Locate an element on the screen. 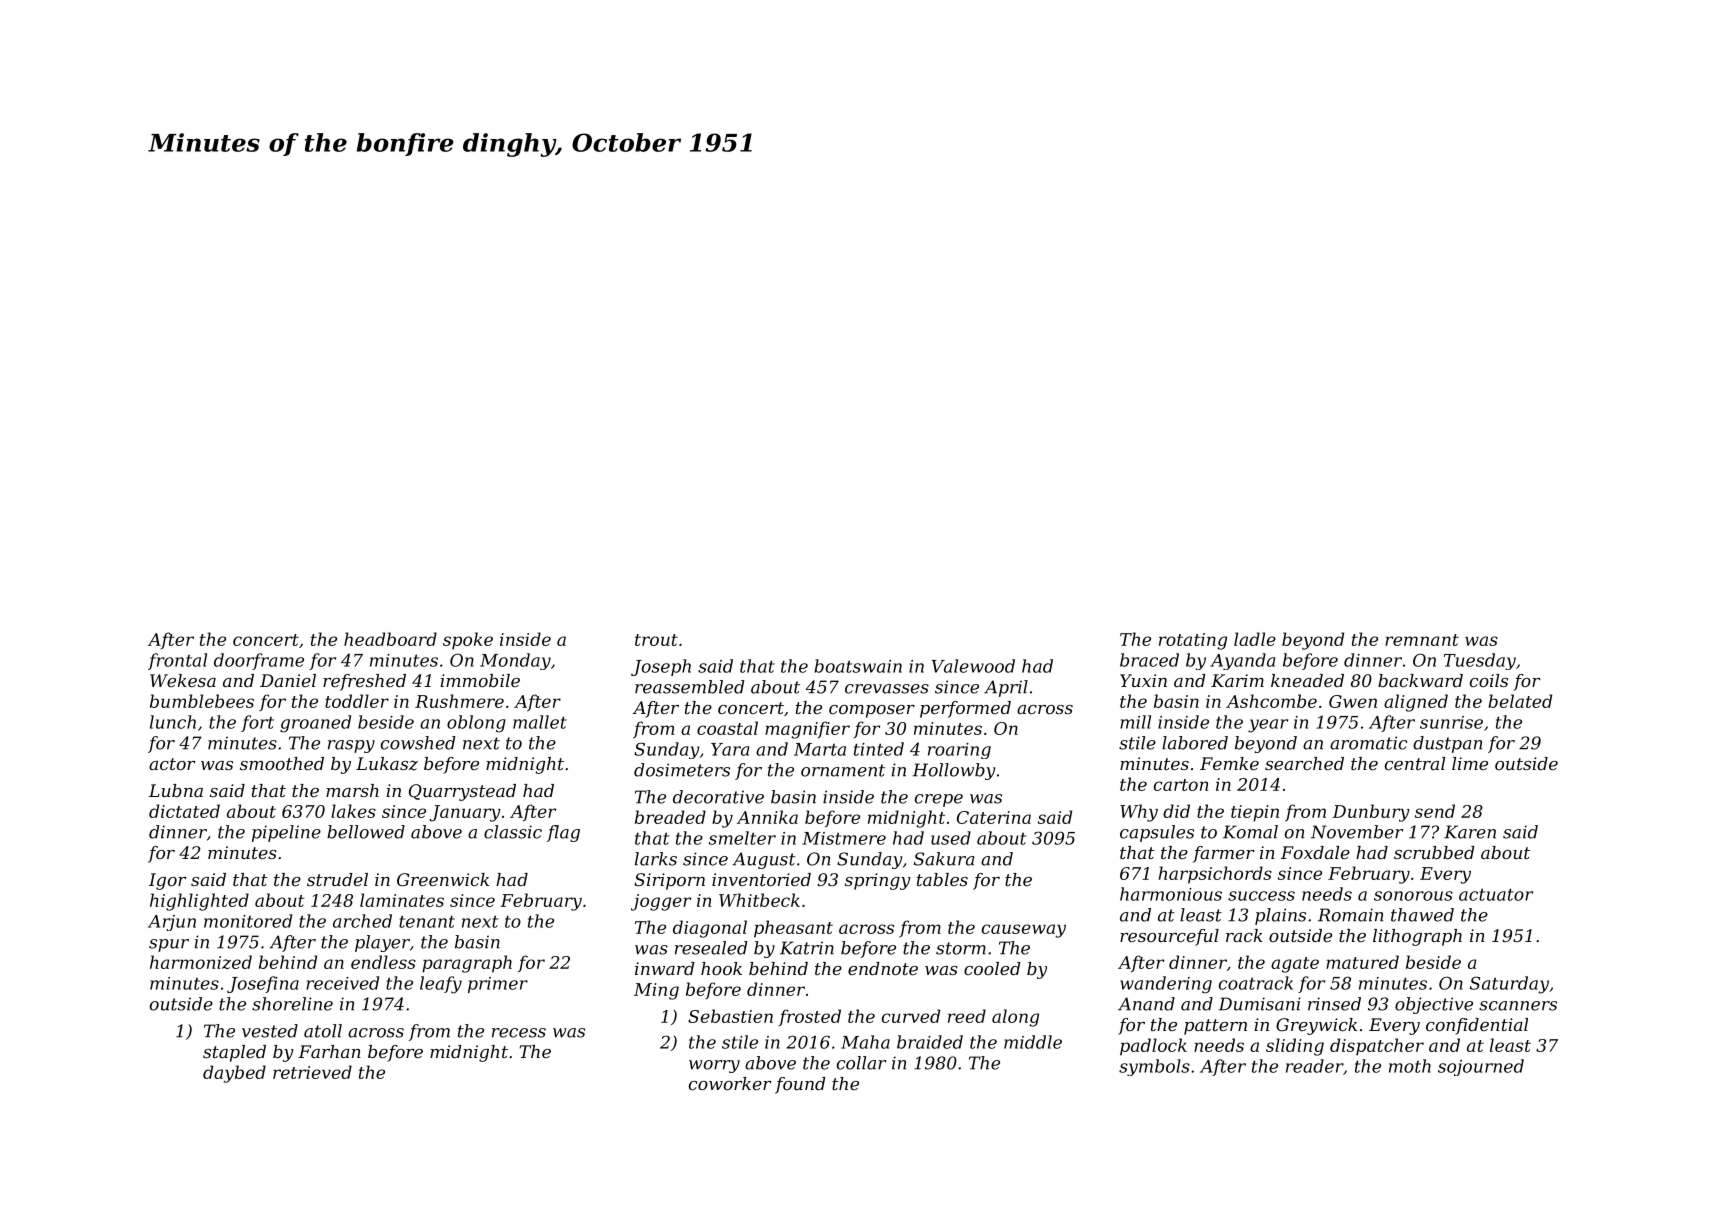 The image size is (1711, 1209). pipeline is located at coordinates (286, 833).
